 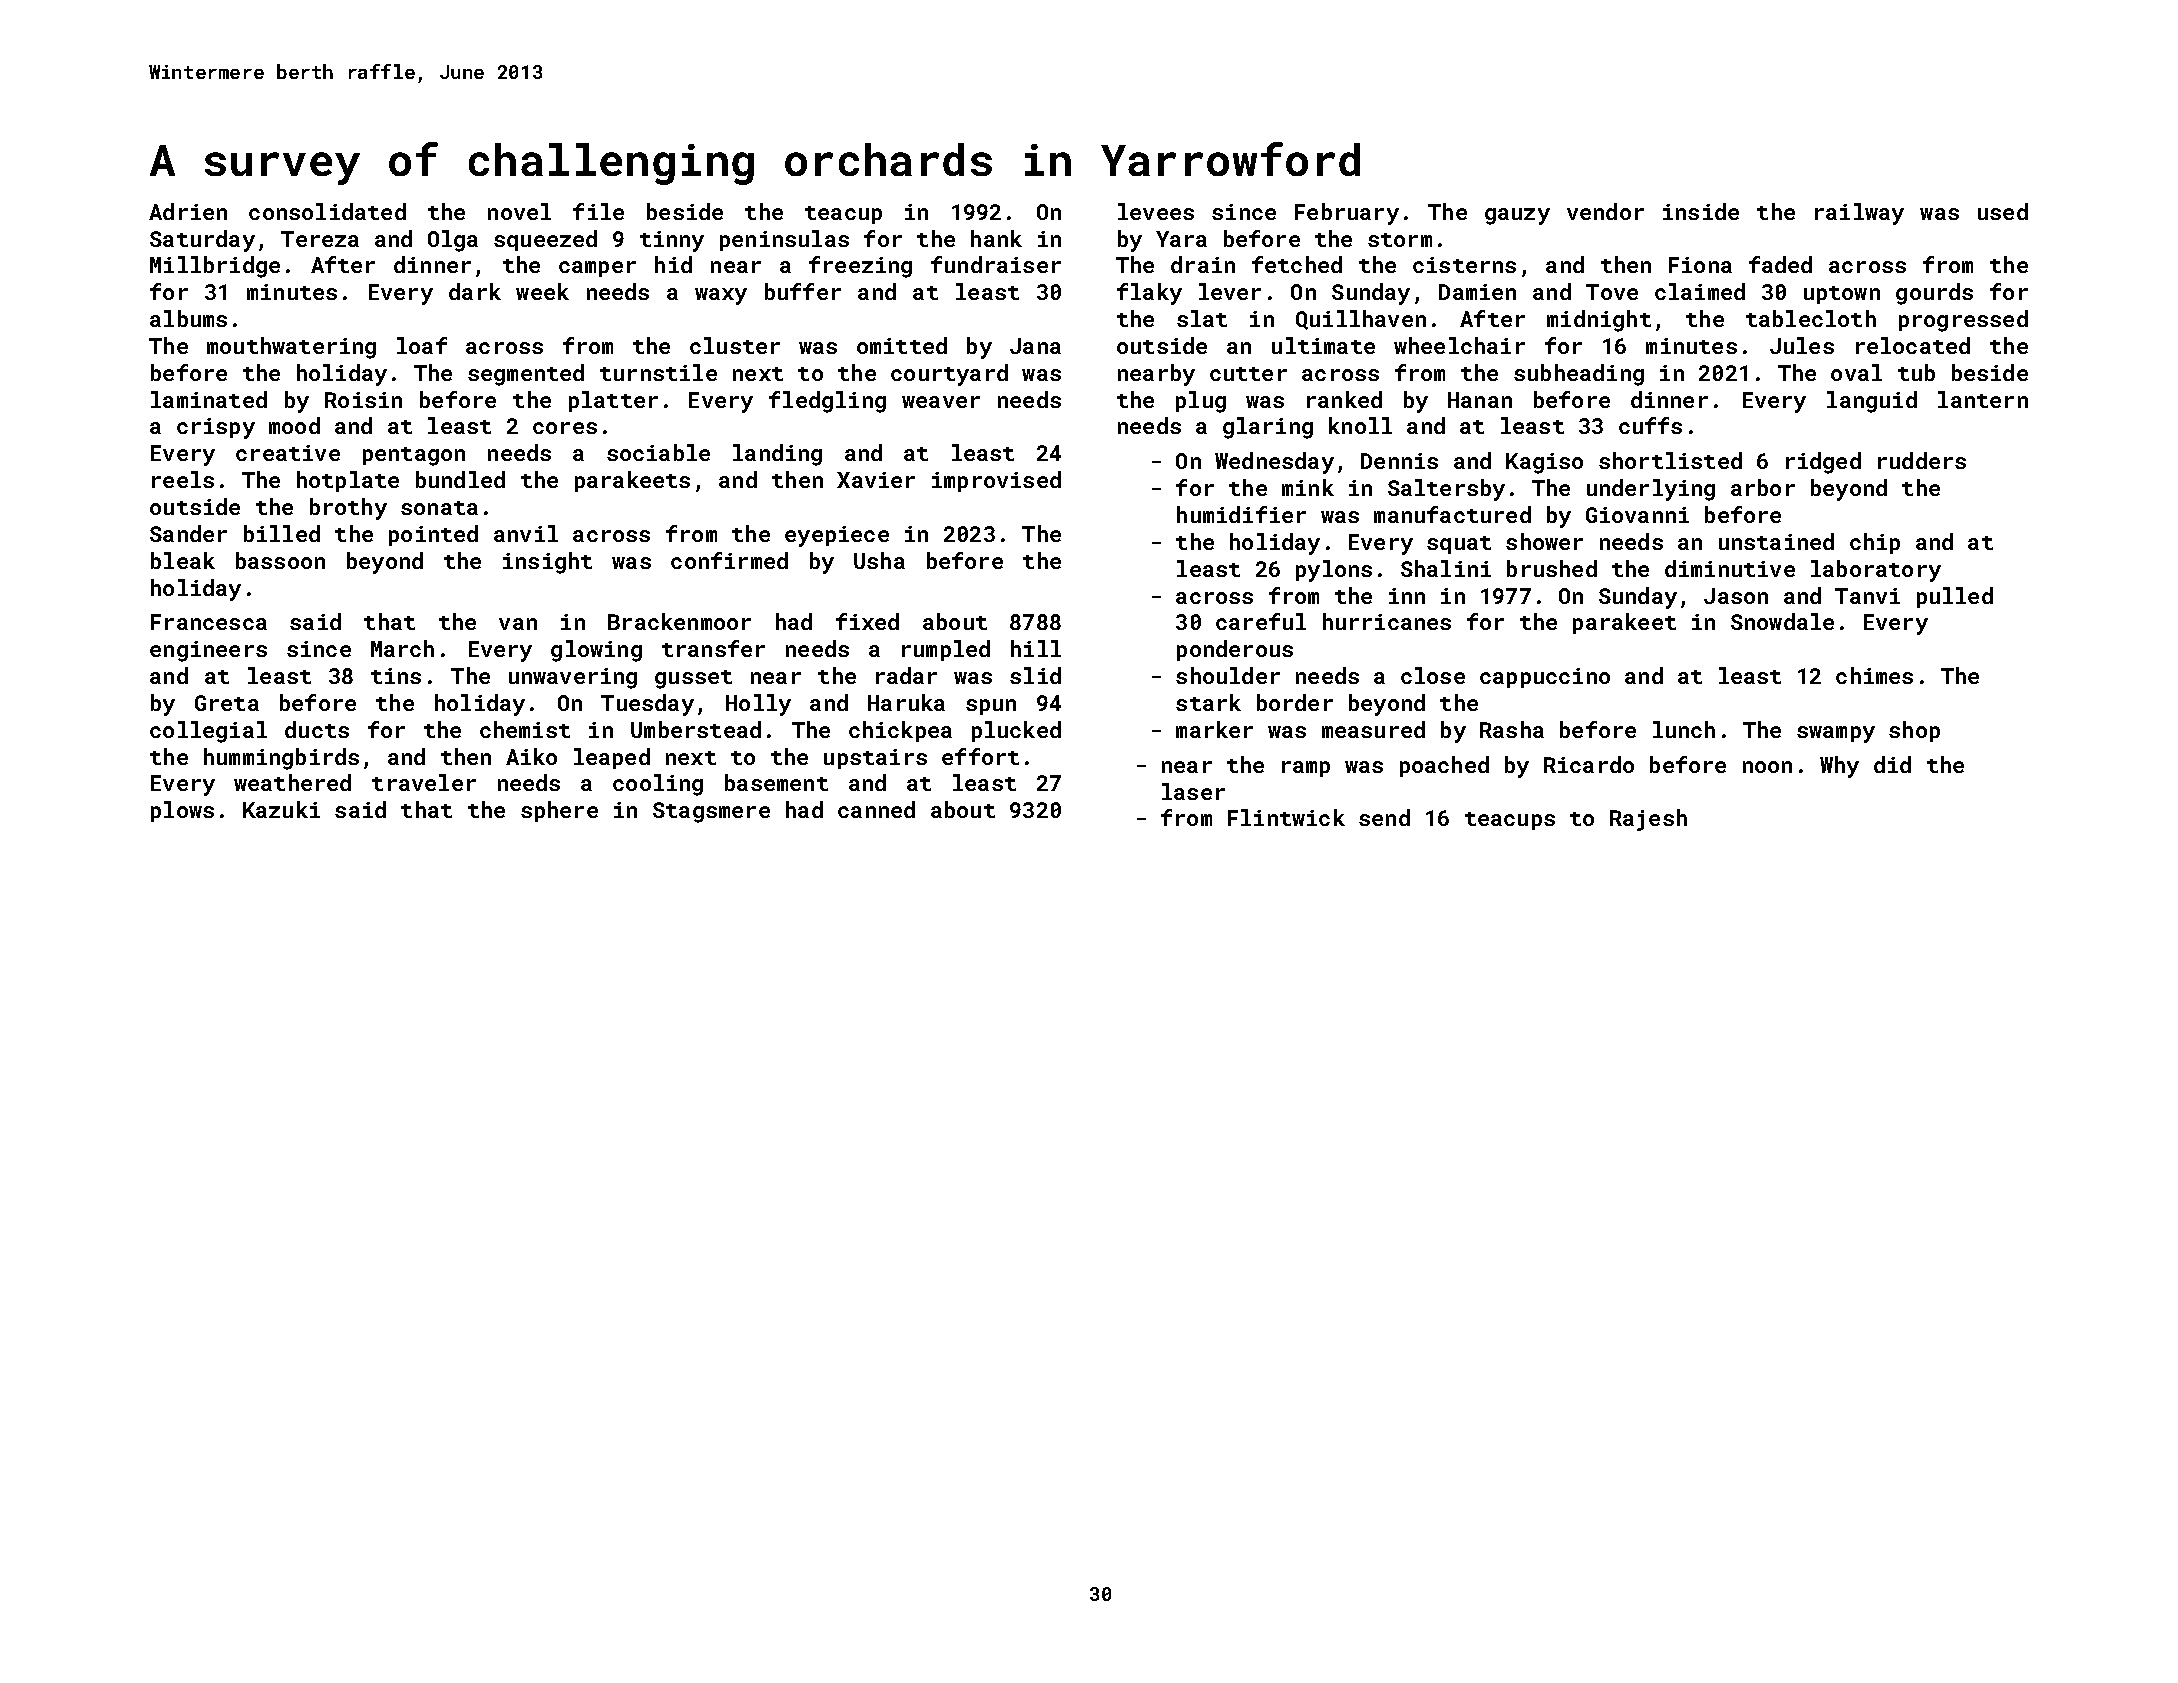 What do you see at coordinates (613, 401) in the image?
I see `platter` at bounding box center [613, 401].
